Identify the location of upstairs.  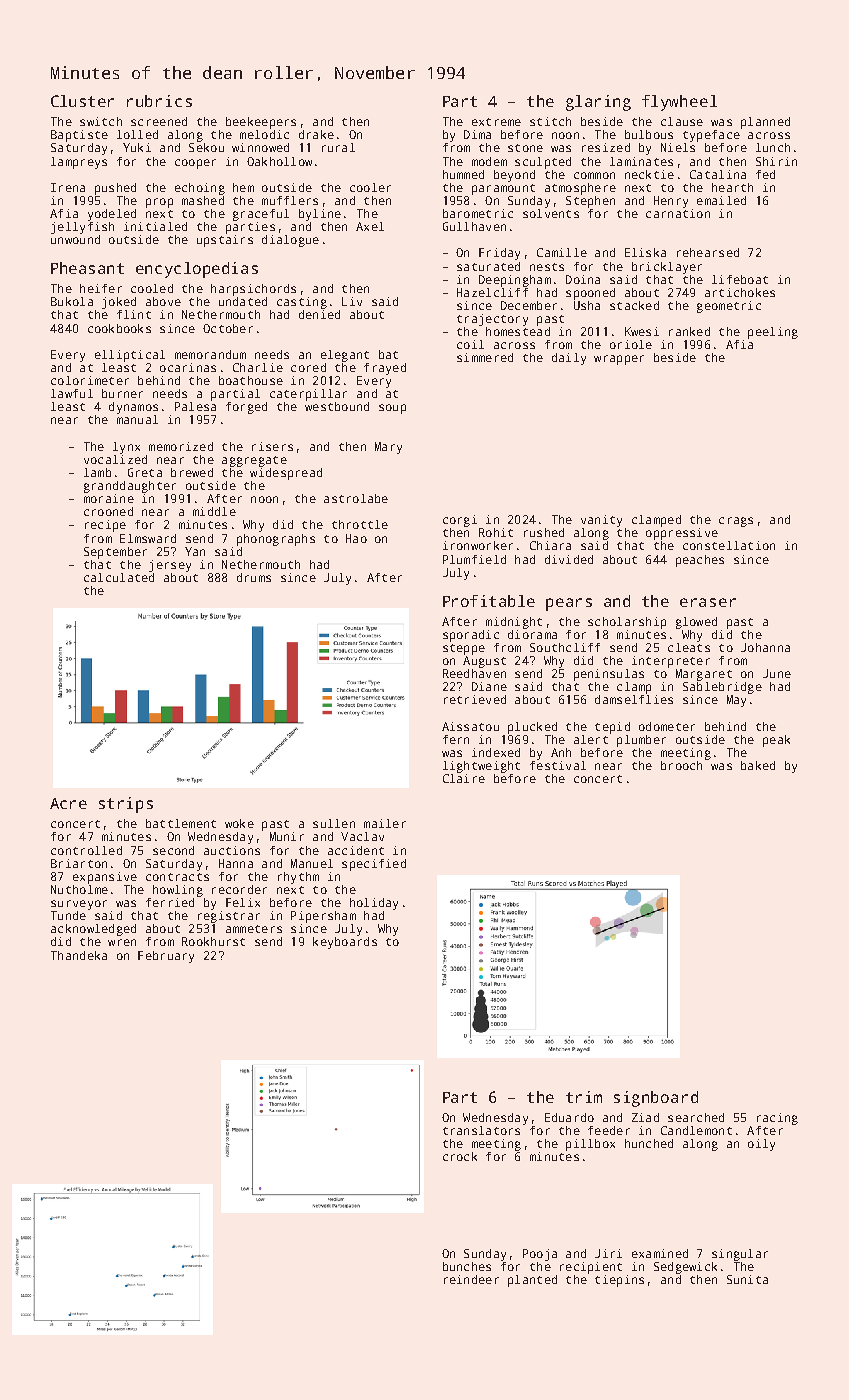
(225, 241).
